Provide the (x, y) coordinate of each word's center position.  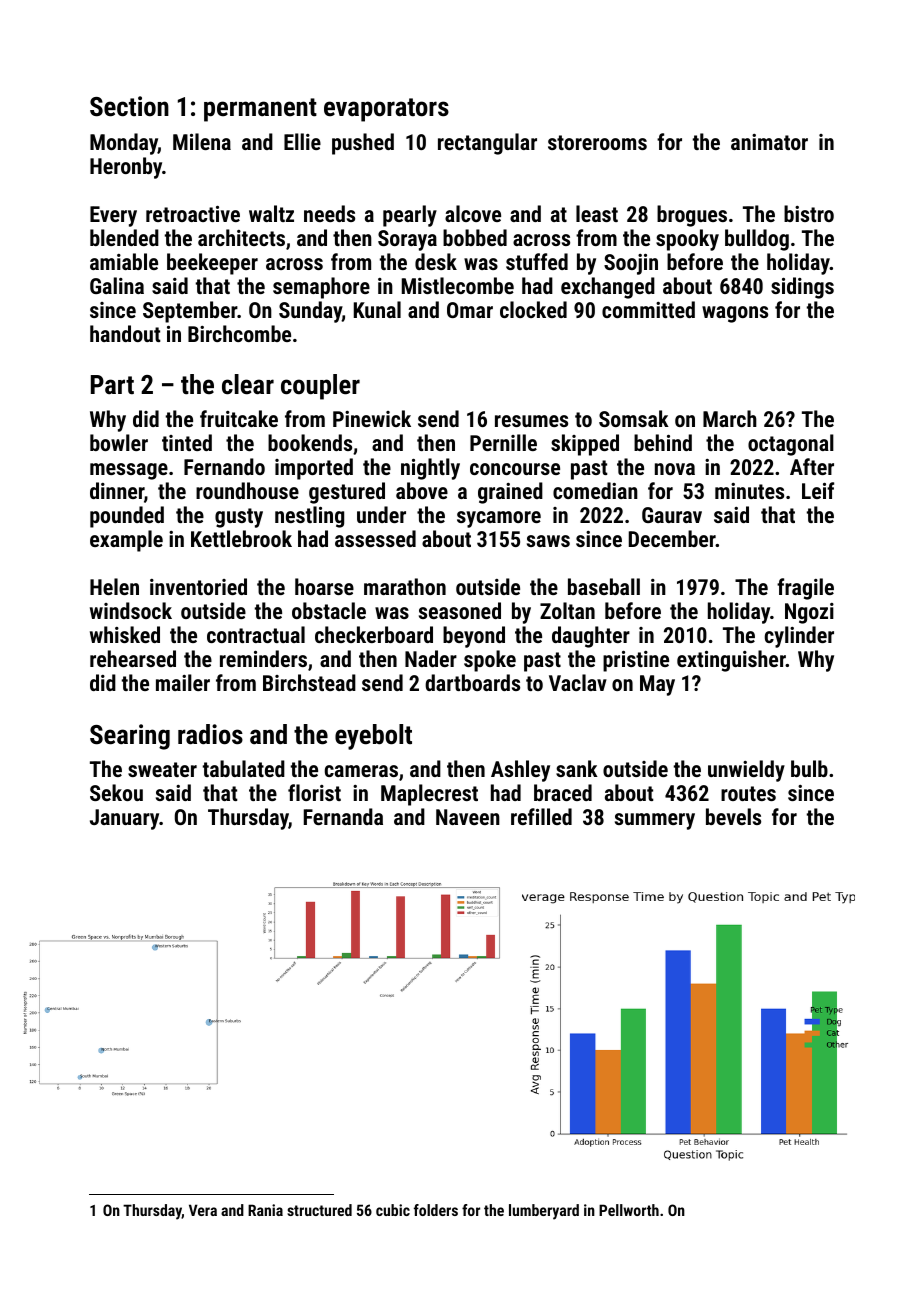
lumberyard (544, 1212)
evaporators (386, 110)
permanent (260, 110)
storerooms (597, 142)
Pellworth (629, 1210)
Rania (265, 1210)
